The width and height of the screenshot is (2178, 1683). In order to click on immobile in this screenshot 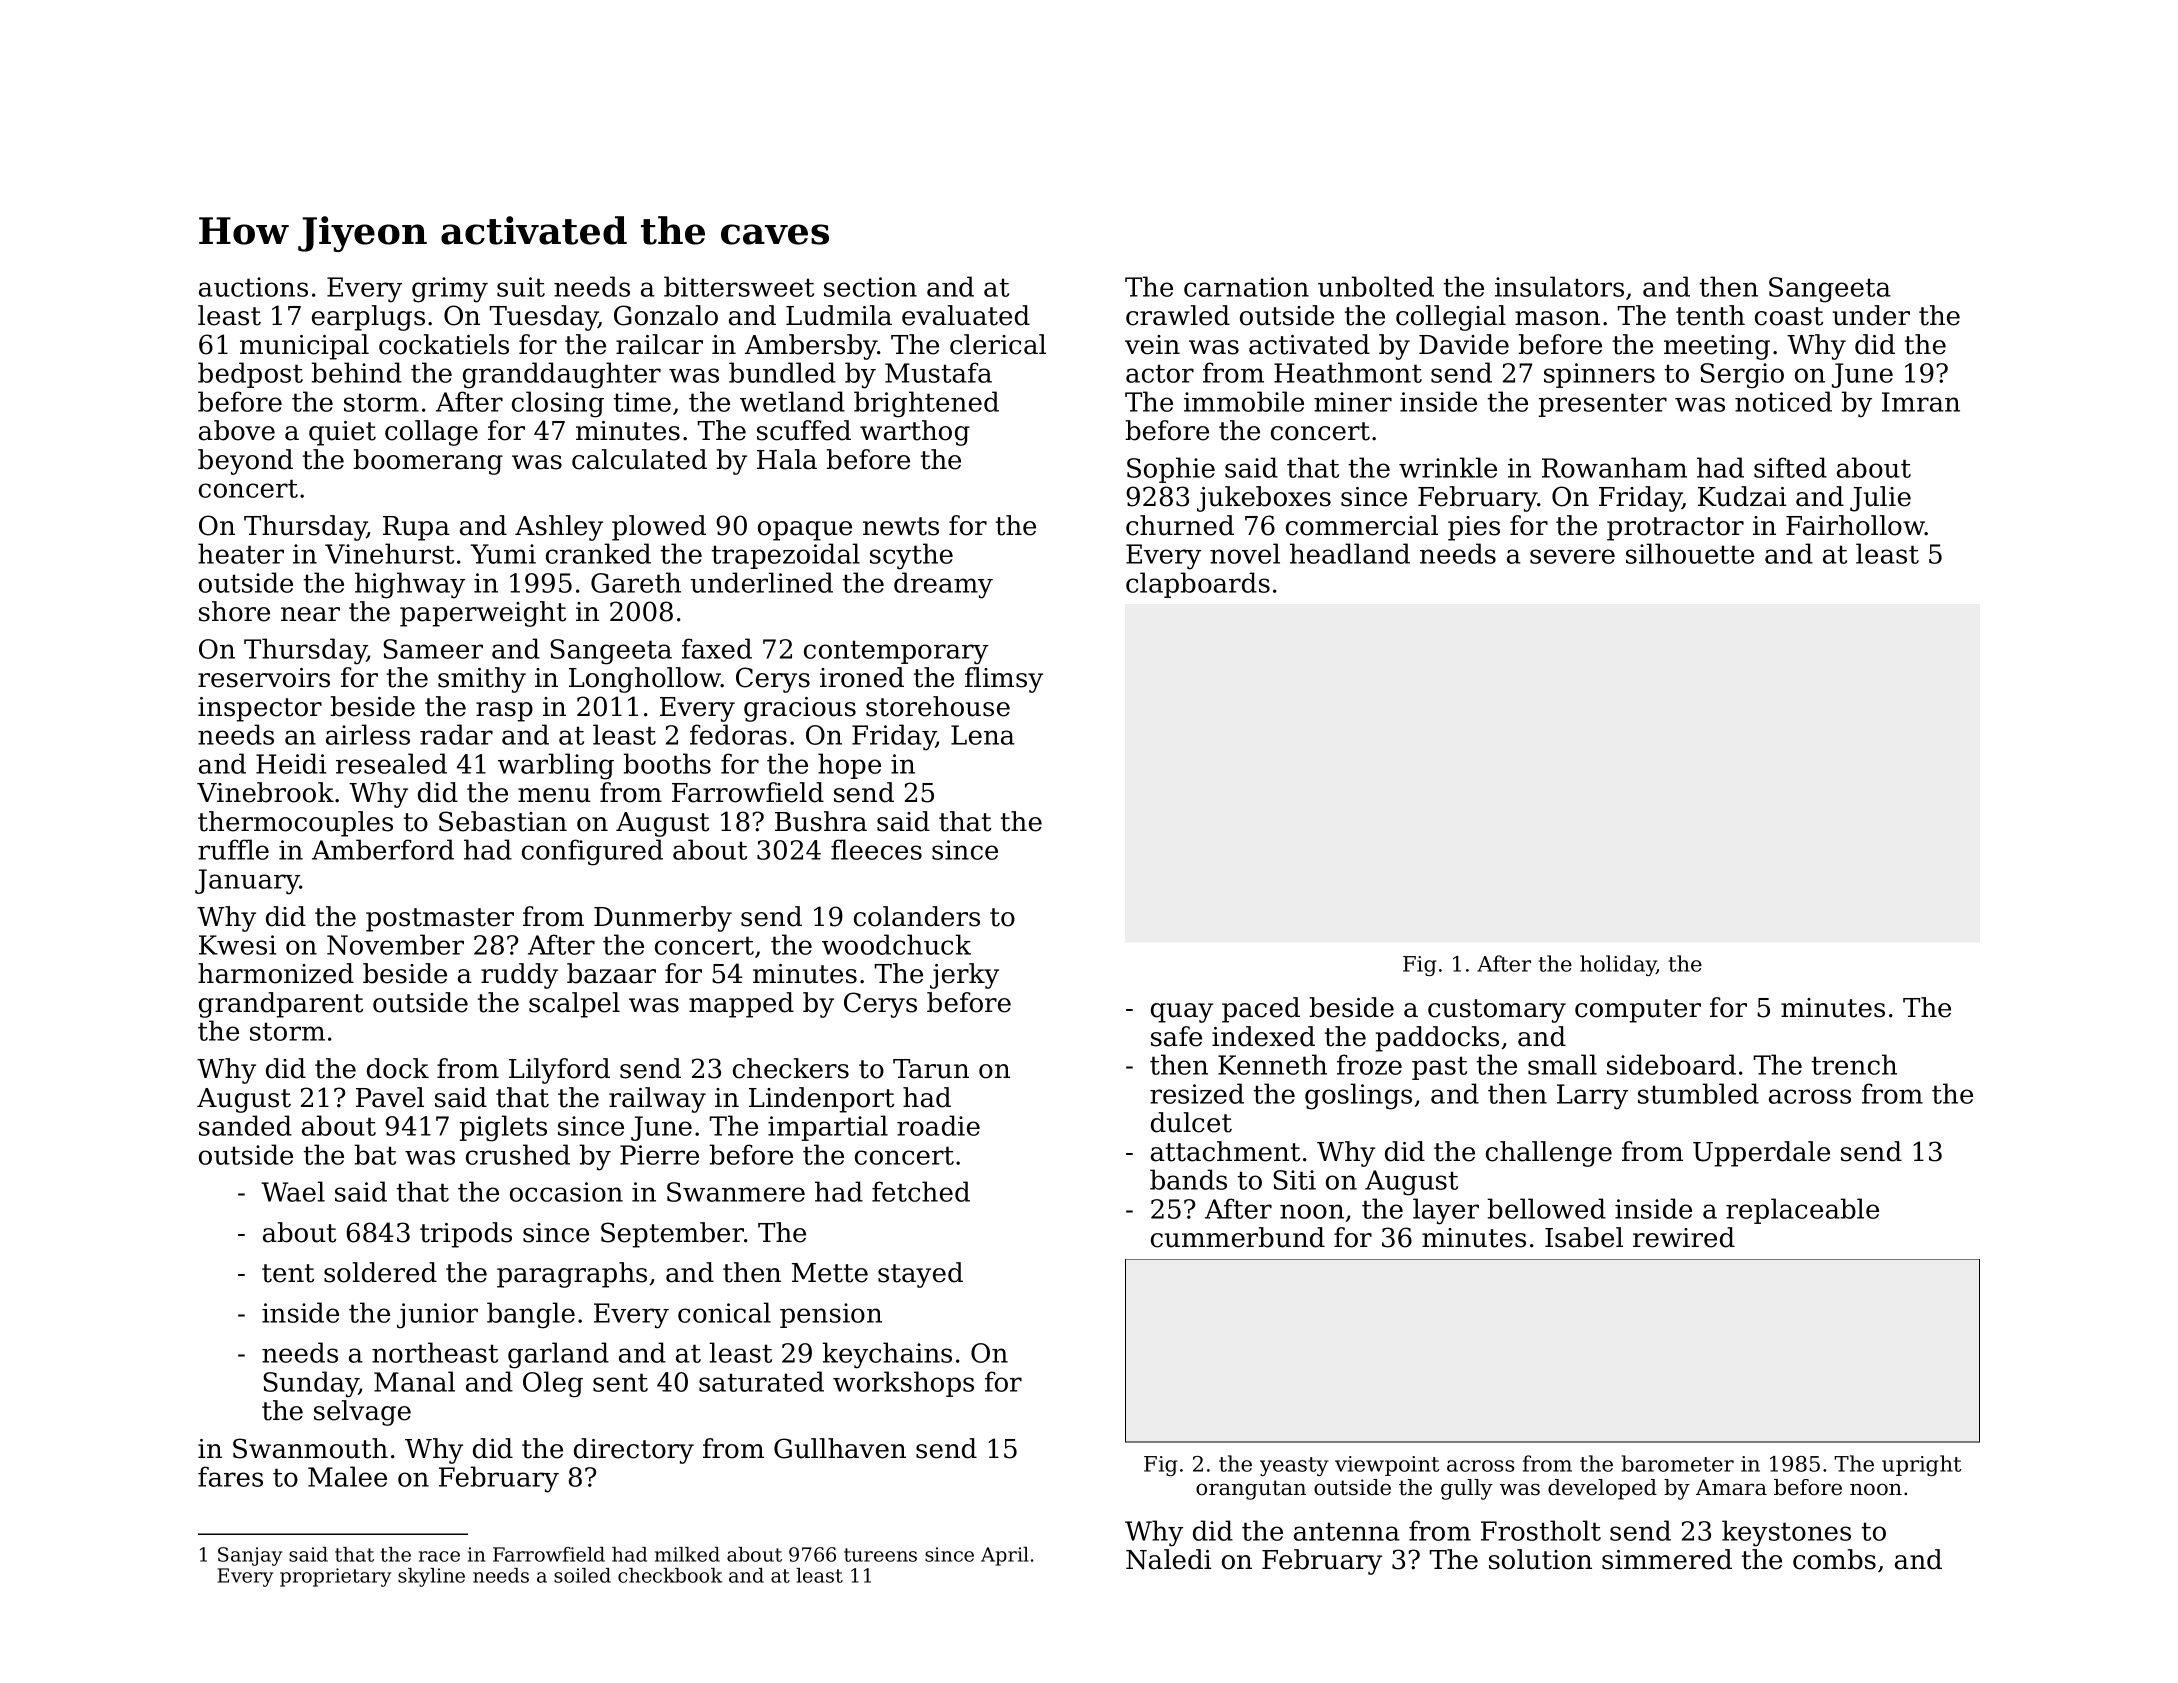, I will do `click(1244, 401)`.
